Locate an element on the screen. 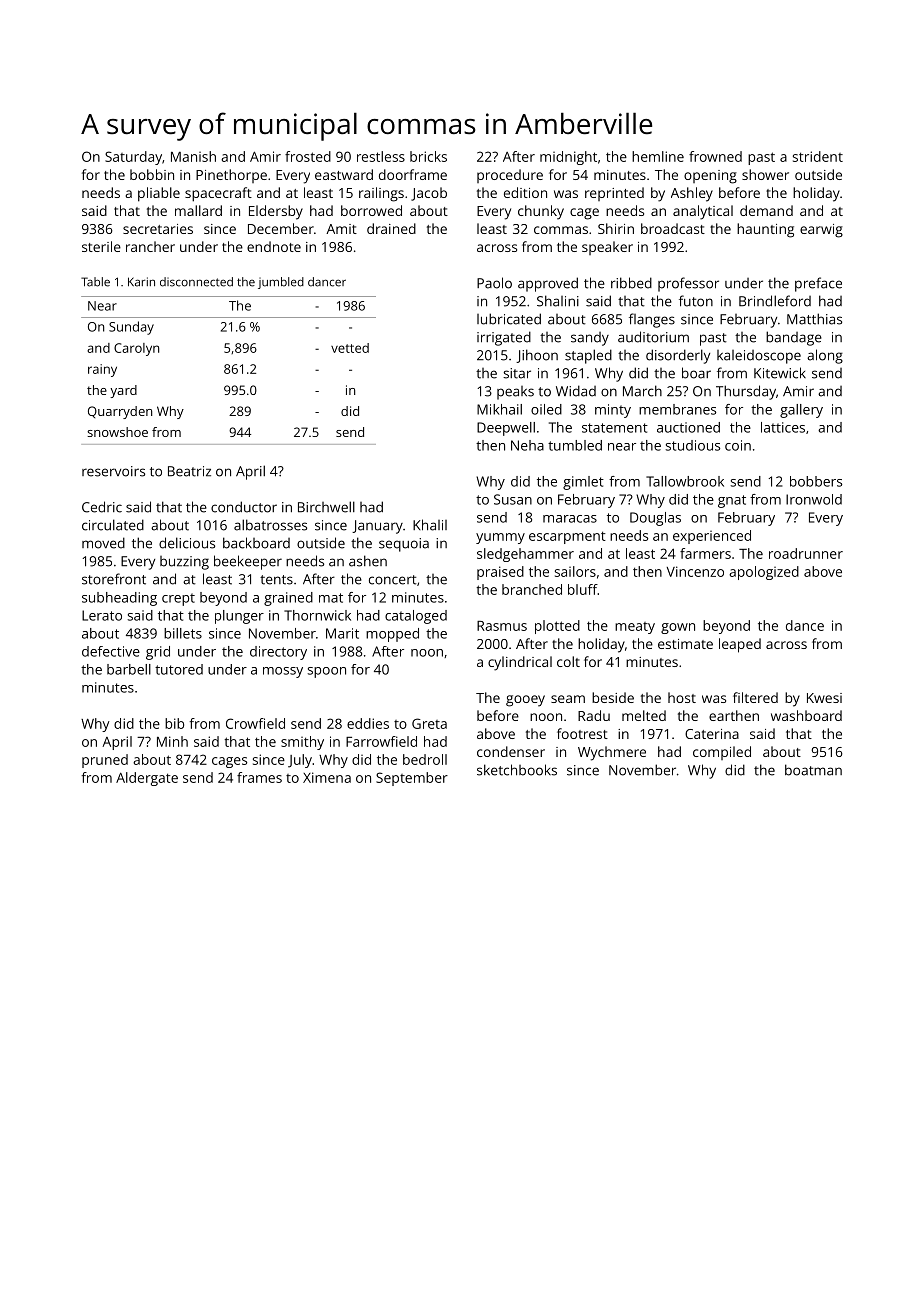 This screenshot has width=924, height=1308. Tallowbrook is located at coordinates (685, 481).
